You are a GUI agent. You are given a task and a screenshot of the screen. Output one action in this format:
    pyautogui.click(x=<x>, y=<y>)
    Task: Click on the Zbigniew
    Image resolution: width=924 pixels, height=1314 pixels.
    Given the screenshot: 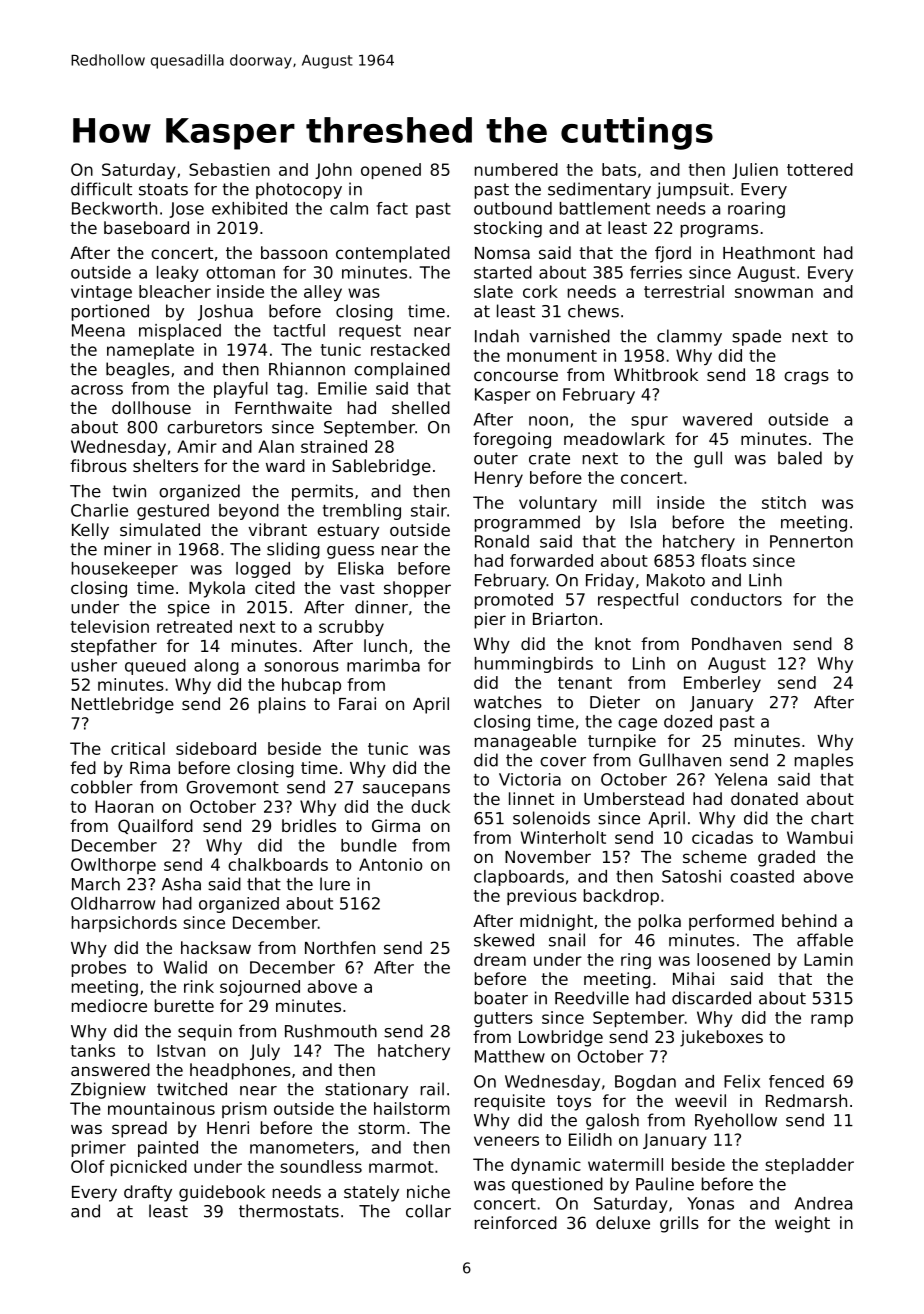 What is the action you would take?
    pyautogui.click(x=108, y=1090)
